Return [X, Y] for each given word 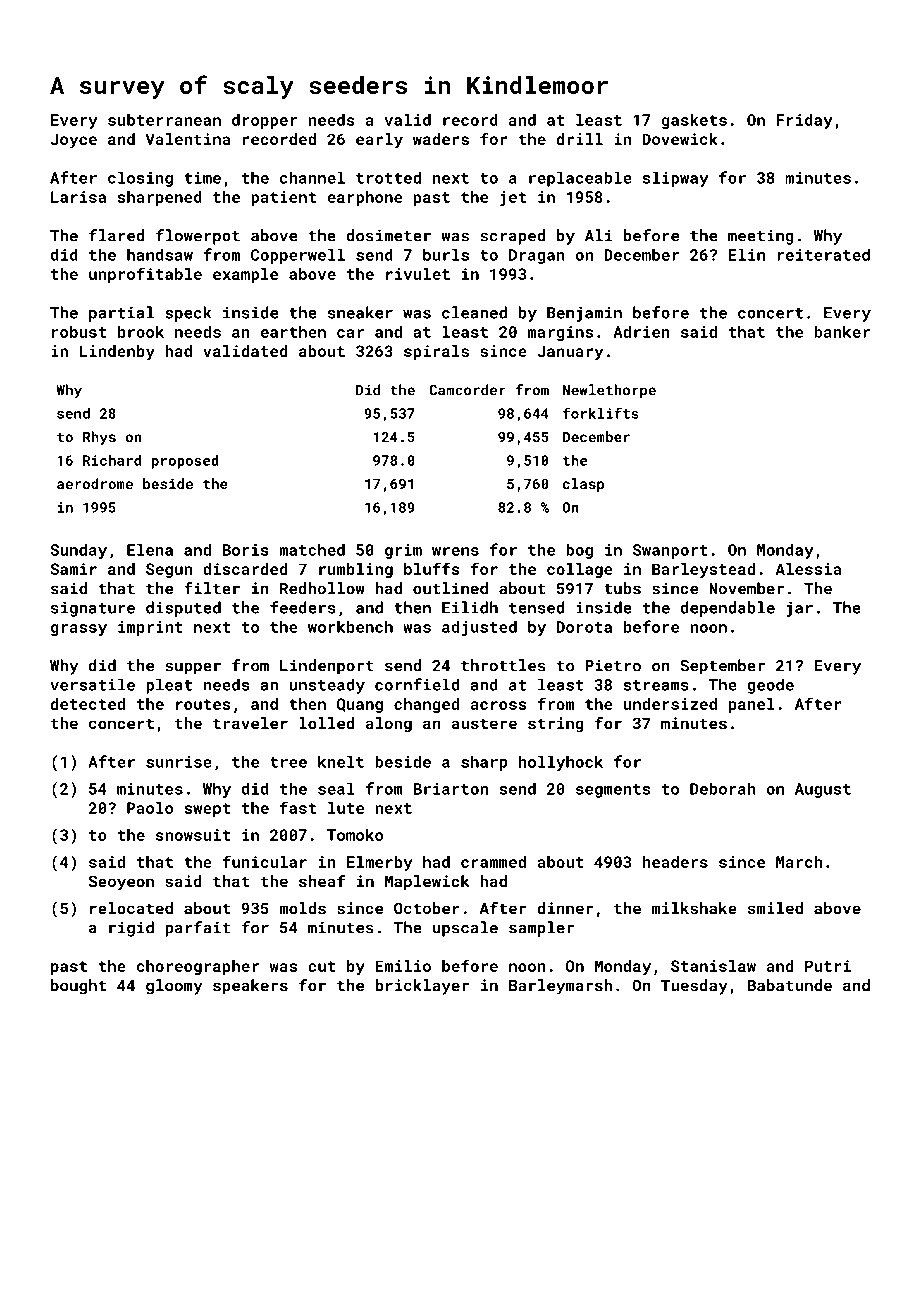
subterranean [164, 120]
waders [441, 139]
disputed [183, 609]
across [498, 705]
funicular [264, 861]
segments [613, 791]
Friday [804, 121]
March [799, 862]
